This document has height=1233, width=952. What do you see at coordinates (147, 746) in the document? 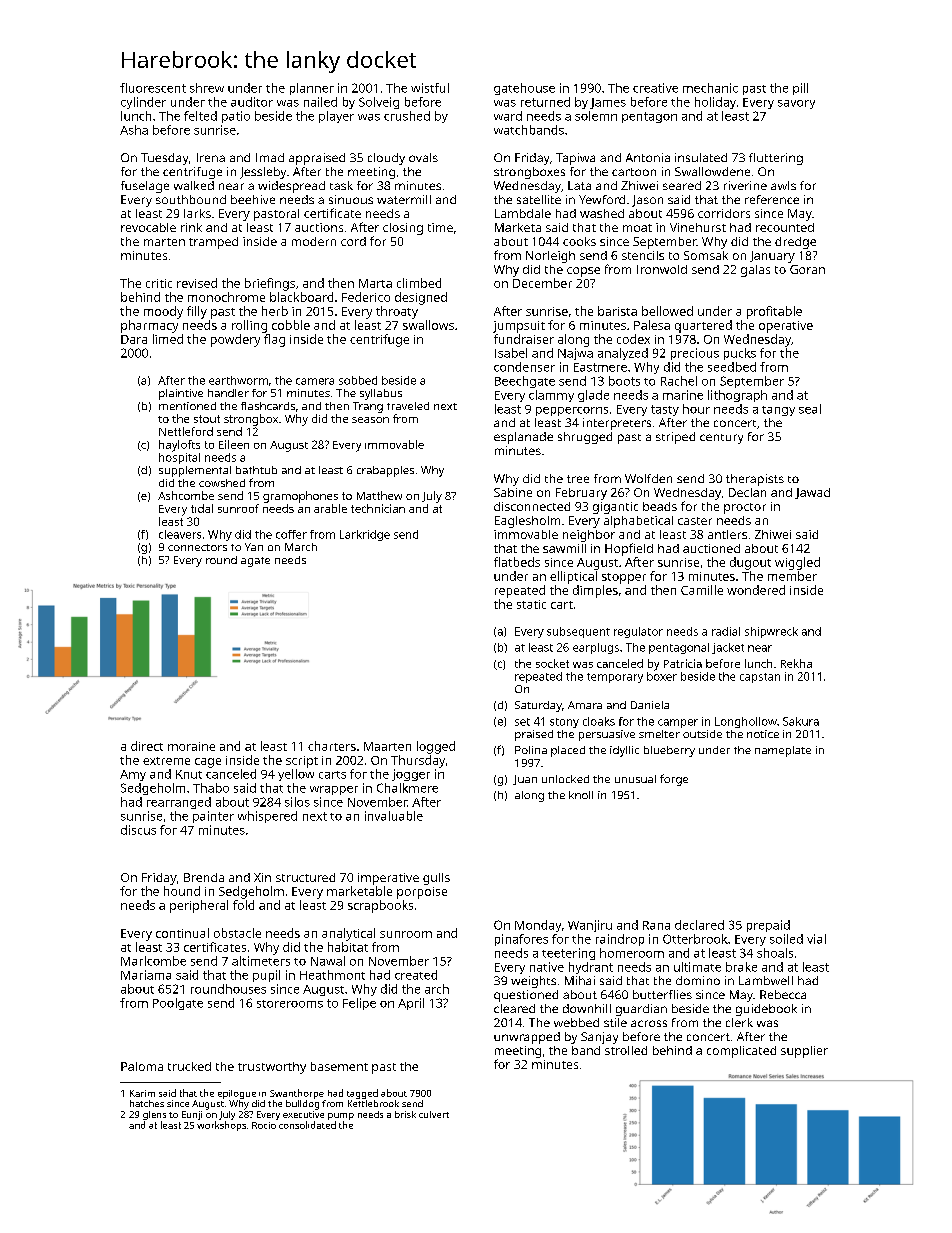
I see `direct` at bounding box center [147, 746].
